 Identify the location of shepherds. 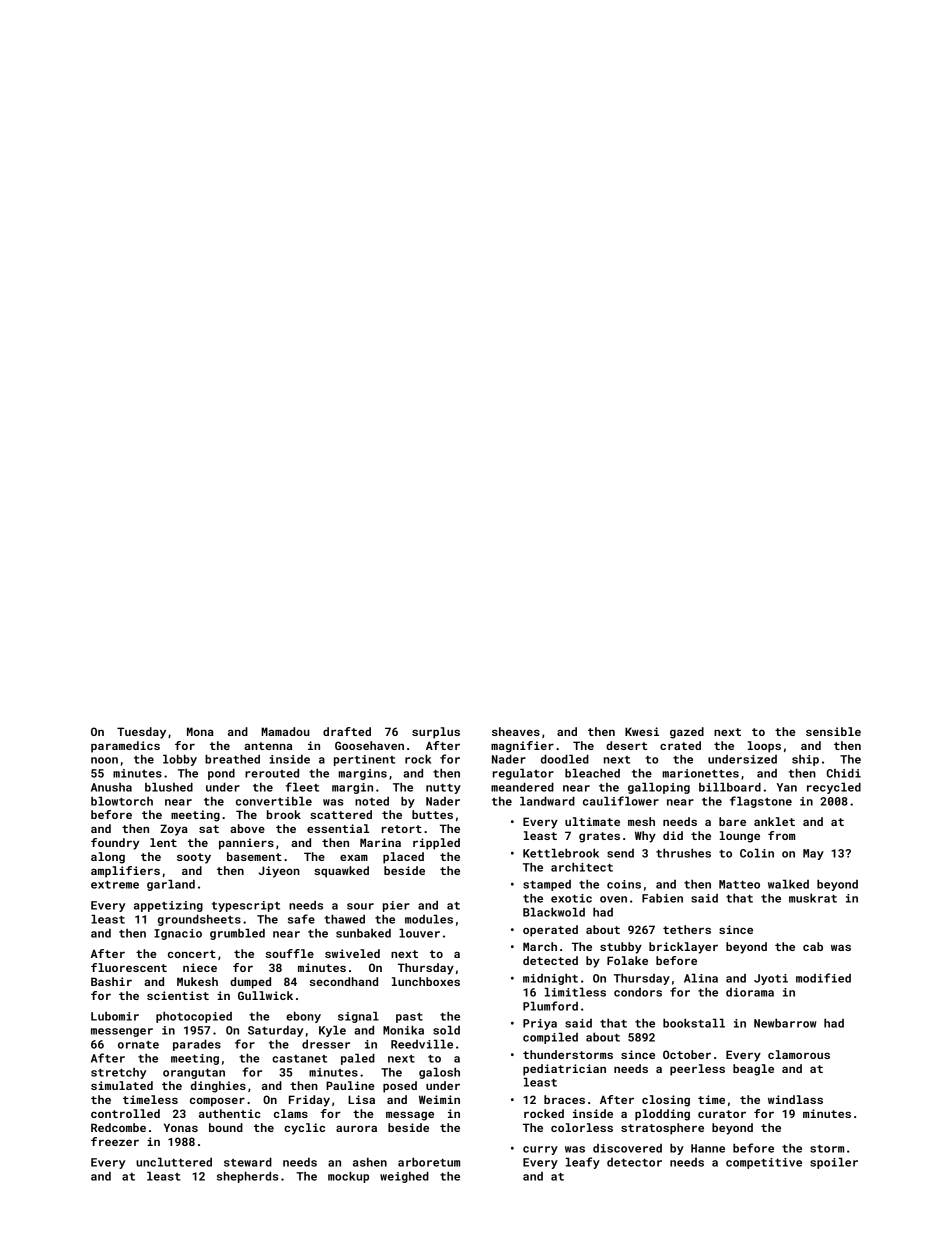
(248, 1177).
